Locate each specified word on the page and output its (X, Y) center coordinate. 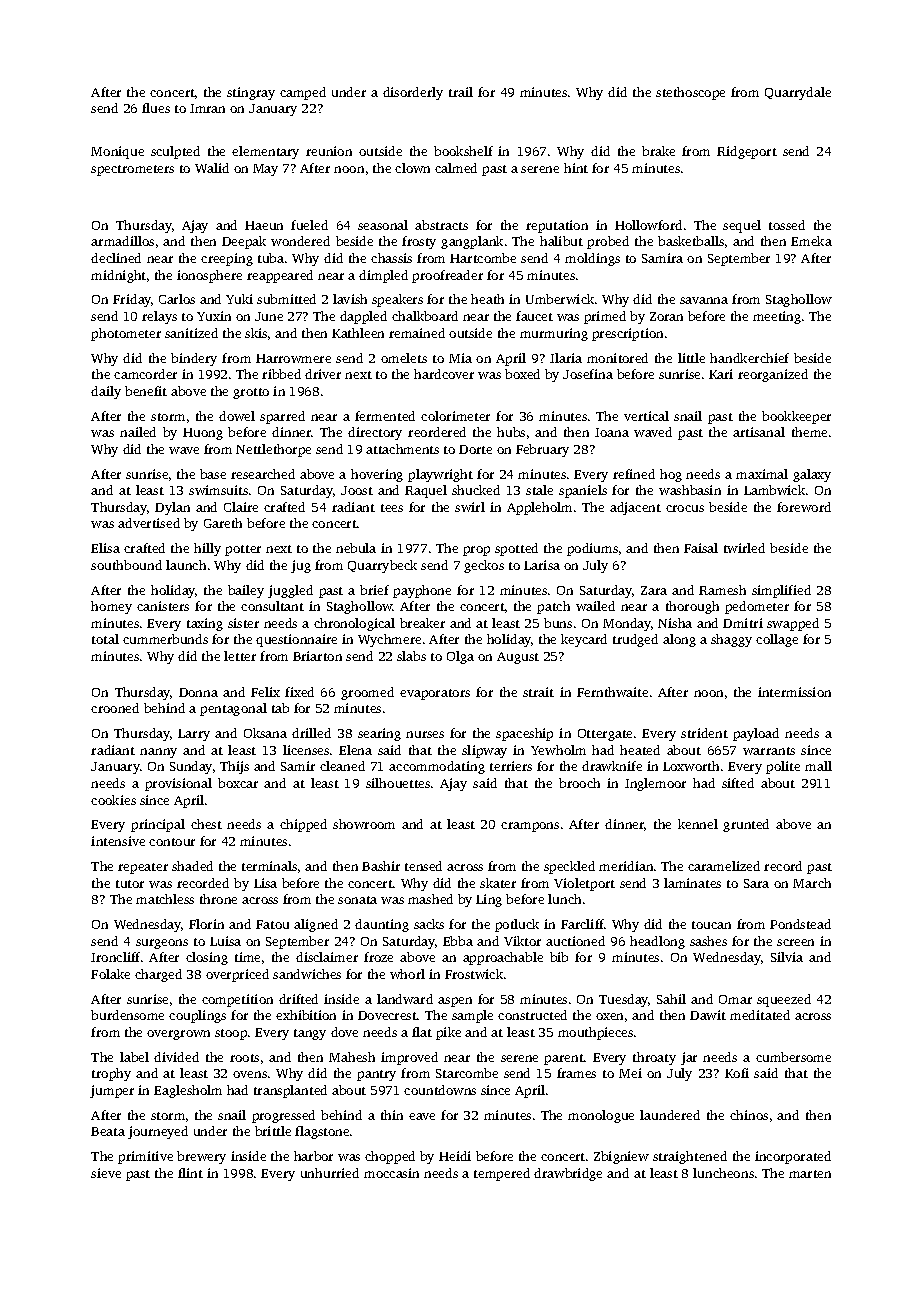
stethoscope (690, 93)
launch (186, 565)
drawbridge (568, 1174)
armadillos (122, 241)
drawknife (612, 766)
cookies (113, 800)
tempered (502, 1174)
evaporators (435, 694)
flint (190, 1173)
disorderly (413, 93)
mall (818, 766)
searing (379, 734)
